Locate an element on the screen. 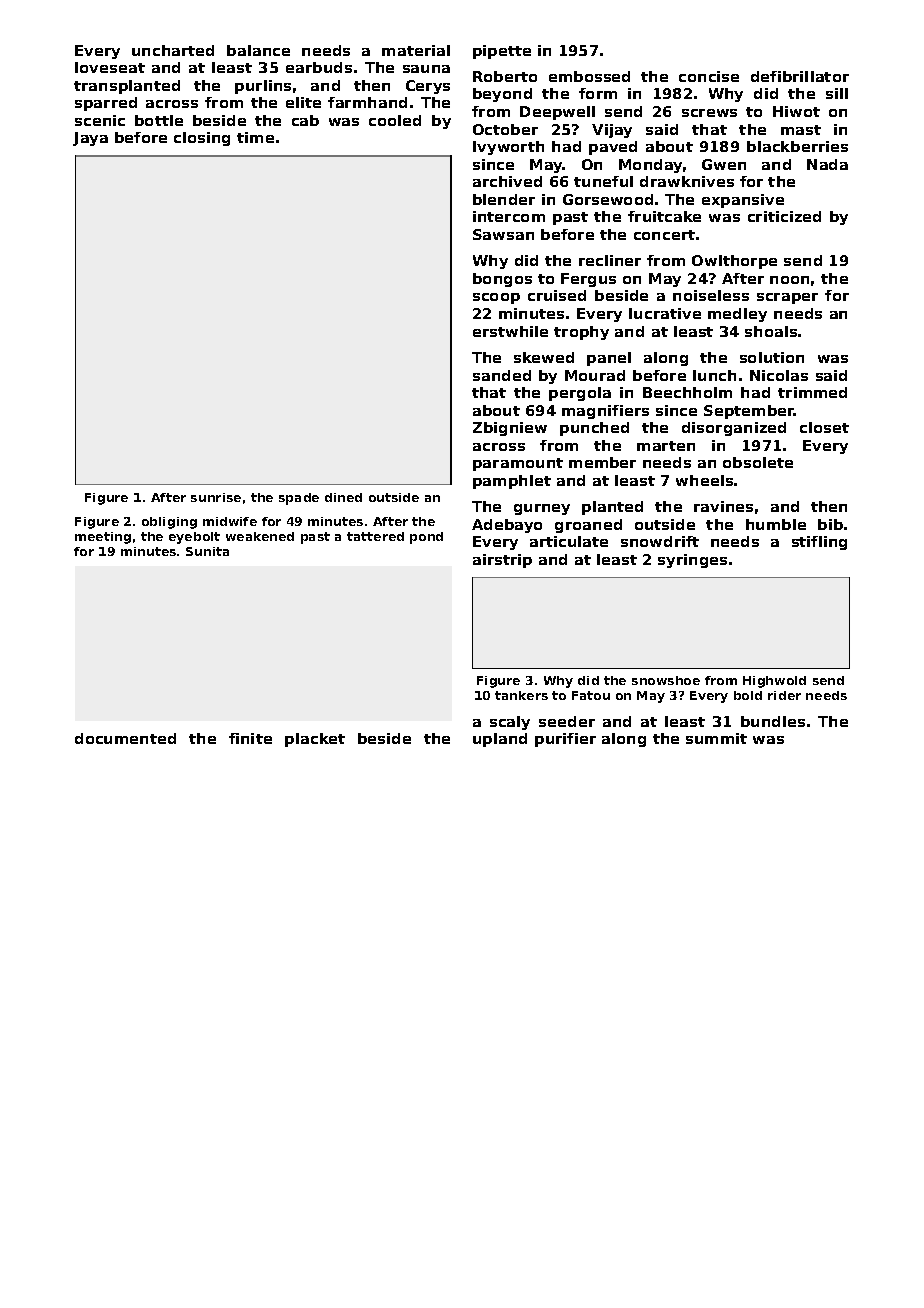 This screenshot has height=1308, width=924. upland is located at coordinates (500, 740).
